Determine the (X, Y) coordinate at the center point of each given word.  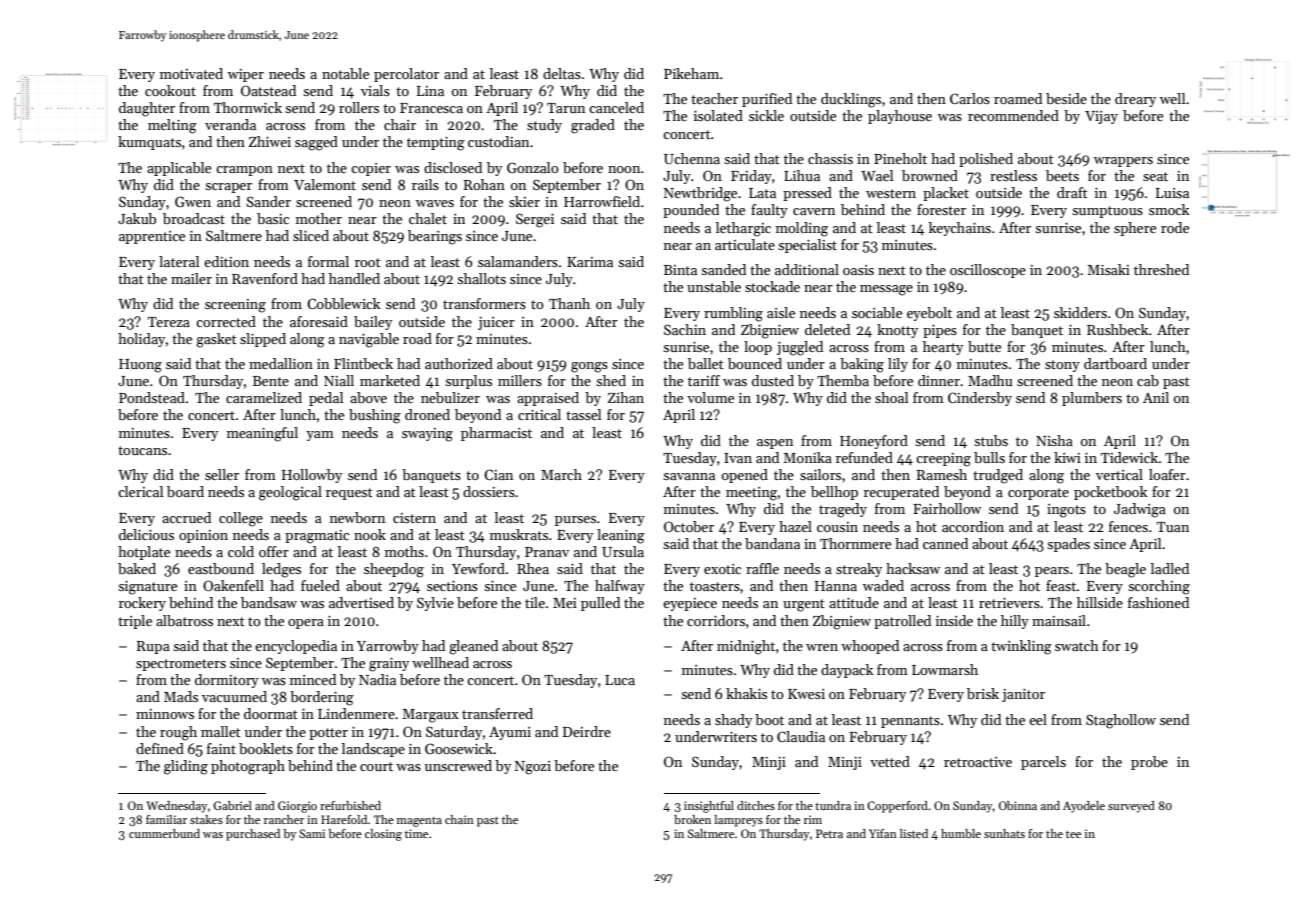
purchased (253, 835)
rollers (359, 107)
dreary (1135, 100)
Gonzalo (533, 167)
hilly (1015, 622)
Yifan (883, 833)
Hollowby (312, 476)
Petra (829, 833)
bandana (772, 543)
